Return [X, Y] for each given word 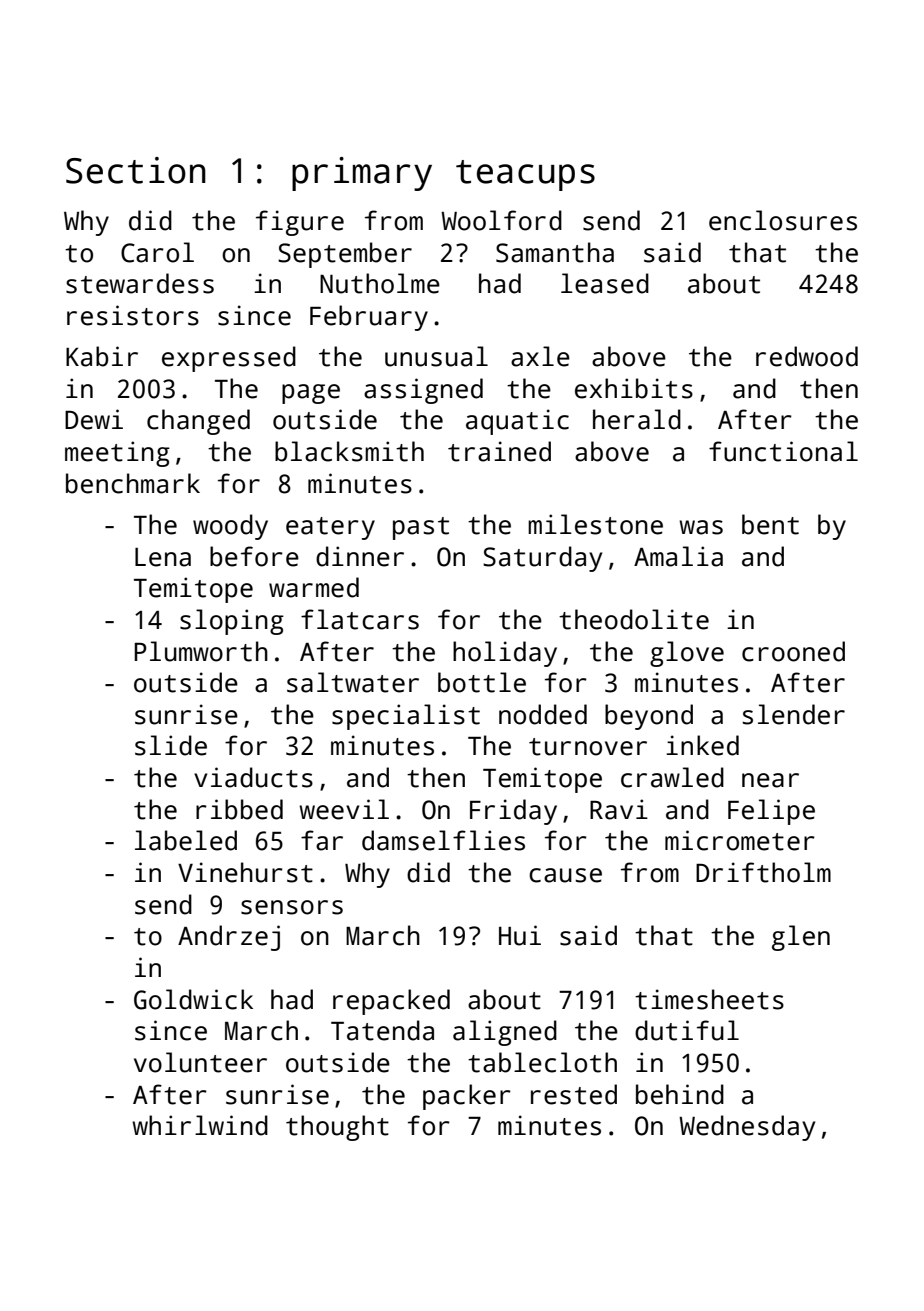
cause [565, 875]
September [345, 255]
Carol [157, 252]
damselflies [443, 840]
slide [171, 745]
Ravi [619, 809]
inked [702, 745]
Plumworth [201, 651]
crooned [793, 651]
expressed [229, 359]
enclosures [783, 220]
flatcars [360, 619]
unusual [436, 356]
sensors [292, 907]
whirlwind [200, 1125]
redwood [807, 356]
